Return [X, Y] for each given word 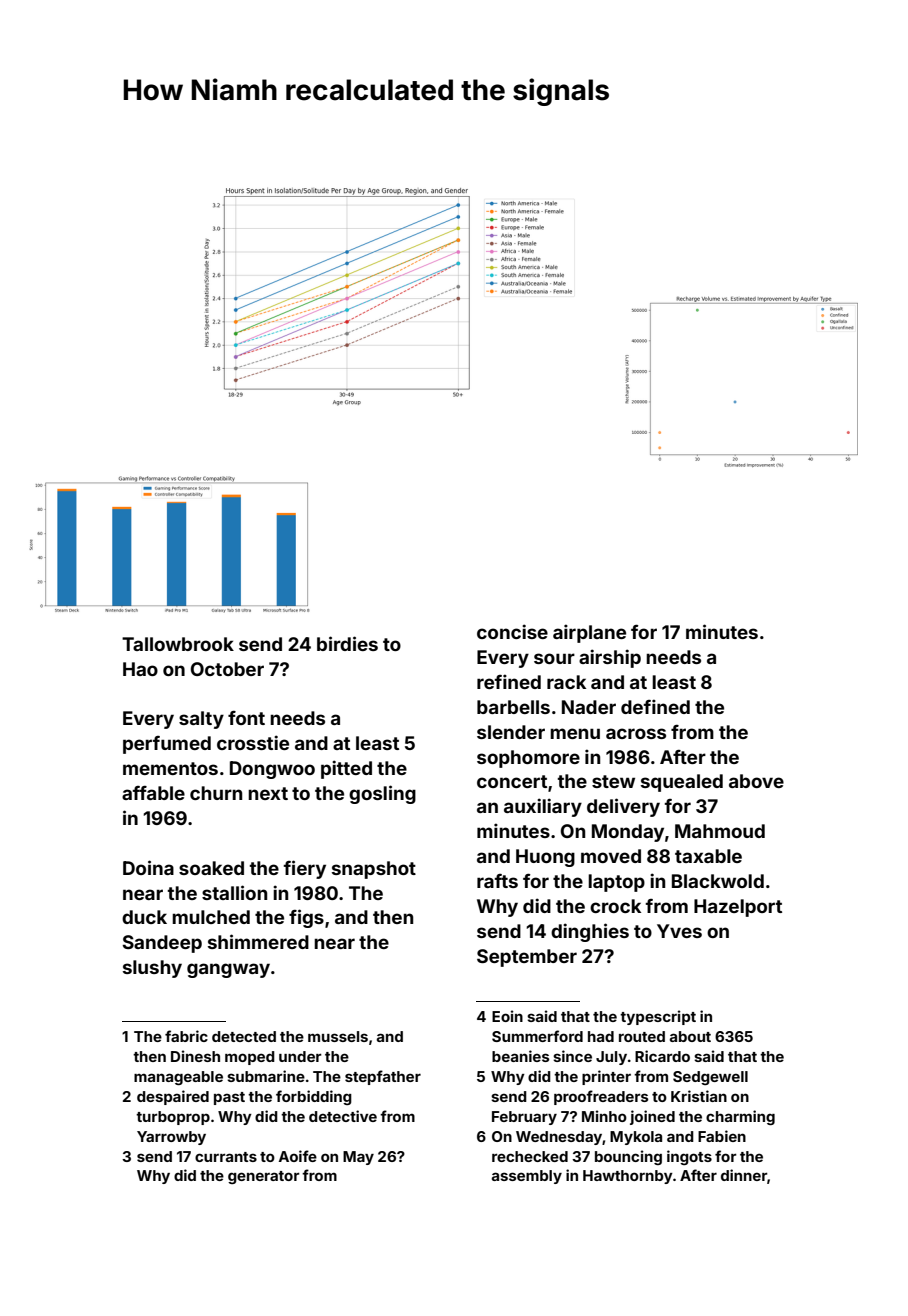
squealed [682, 783]
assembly [527, 1177]
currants [226, 1157]
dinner [744, 1175]
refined [509, 681]
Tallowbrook [178, 644]
